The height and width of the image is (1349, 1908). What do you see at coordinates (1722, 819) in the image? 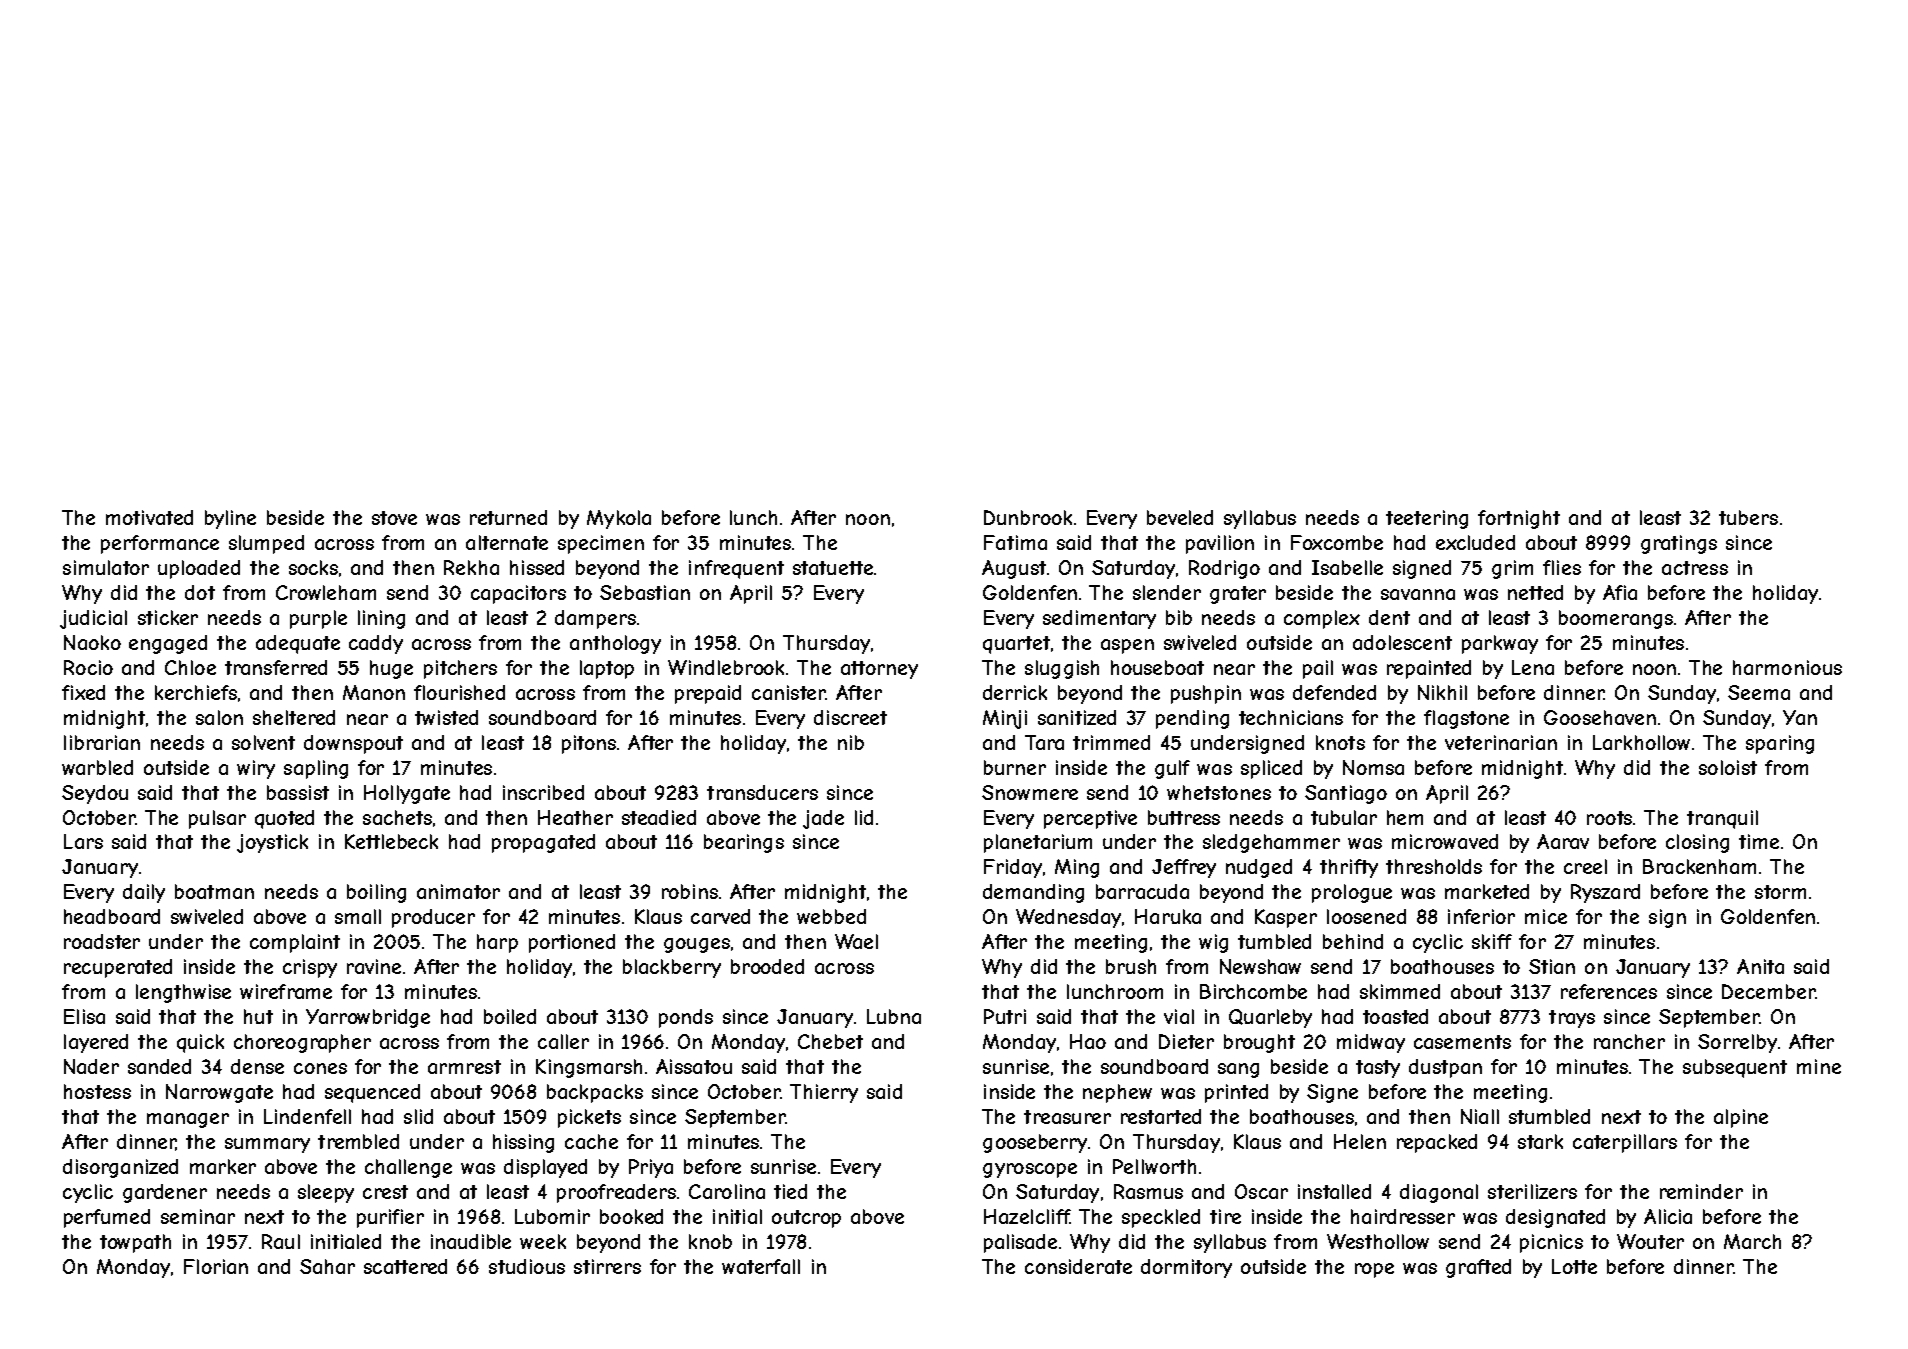
I see `tranquil` at bounding box center [1722, 819].
